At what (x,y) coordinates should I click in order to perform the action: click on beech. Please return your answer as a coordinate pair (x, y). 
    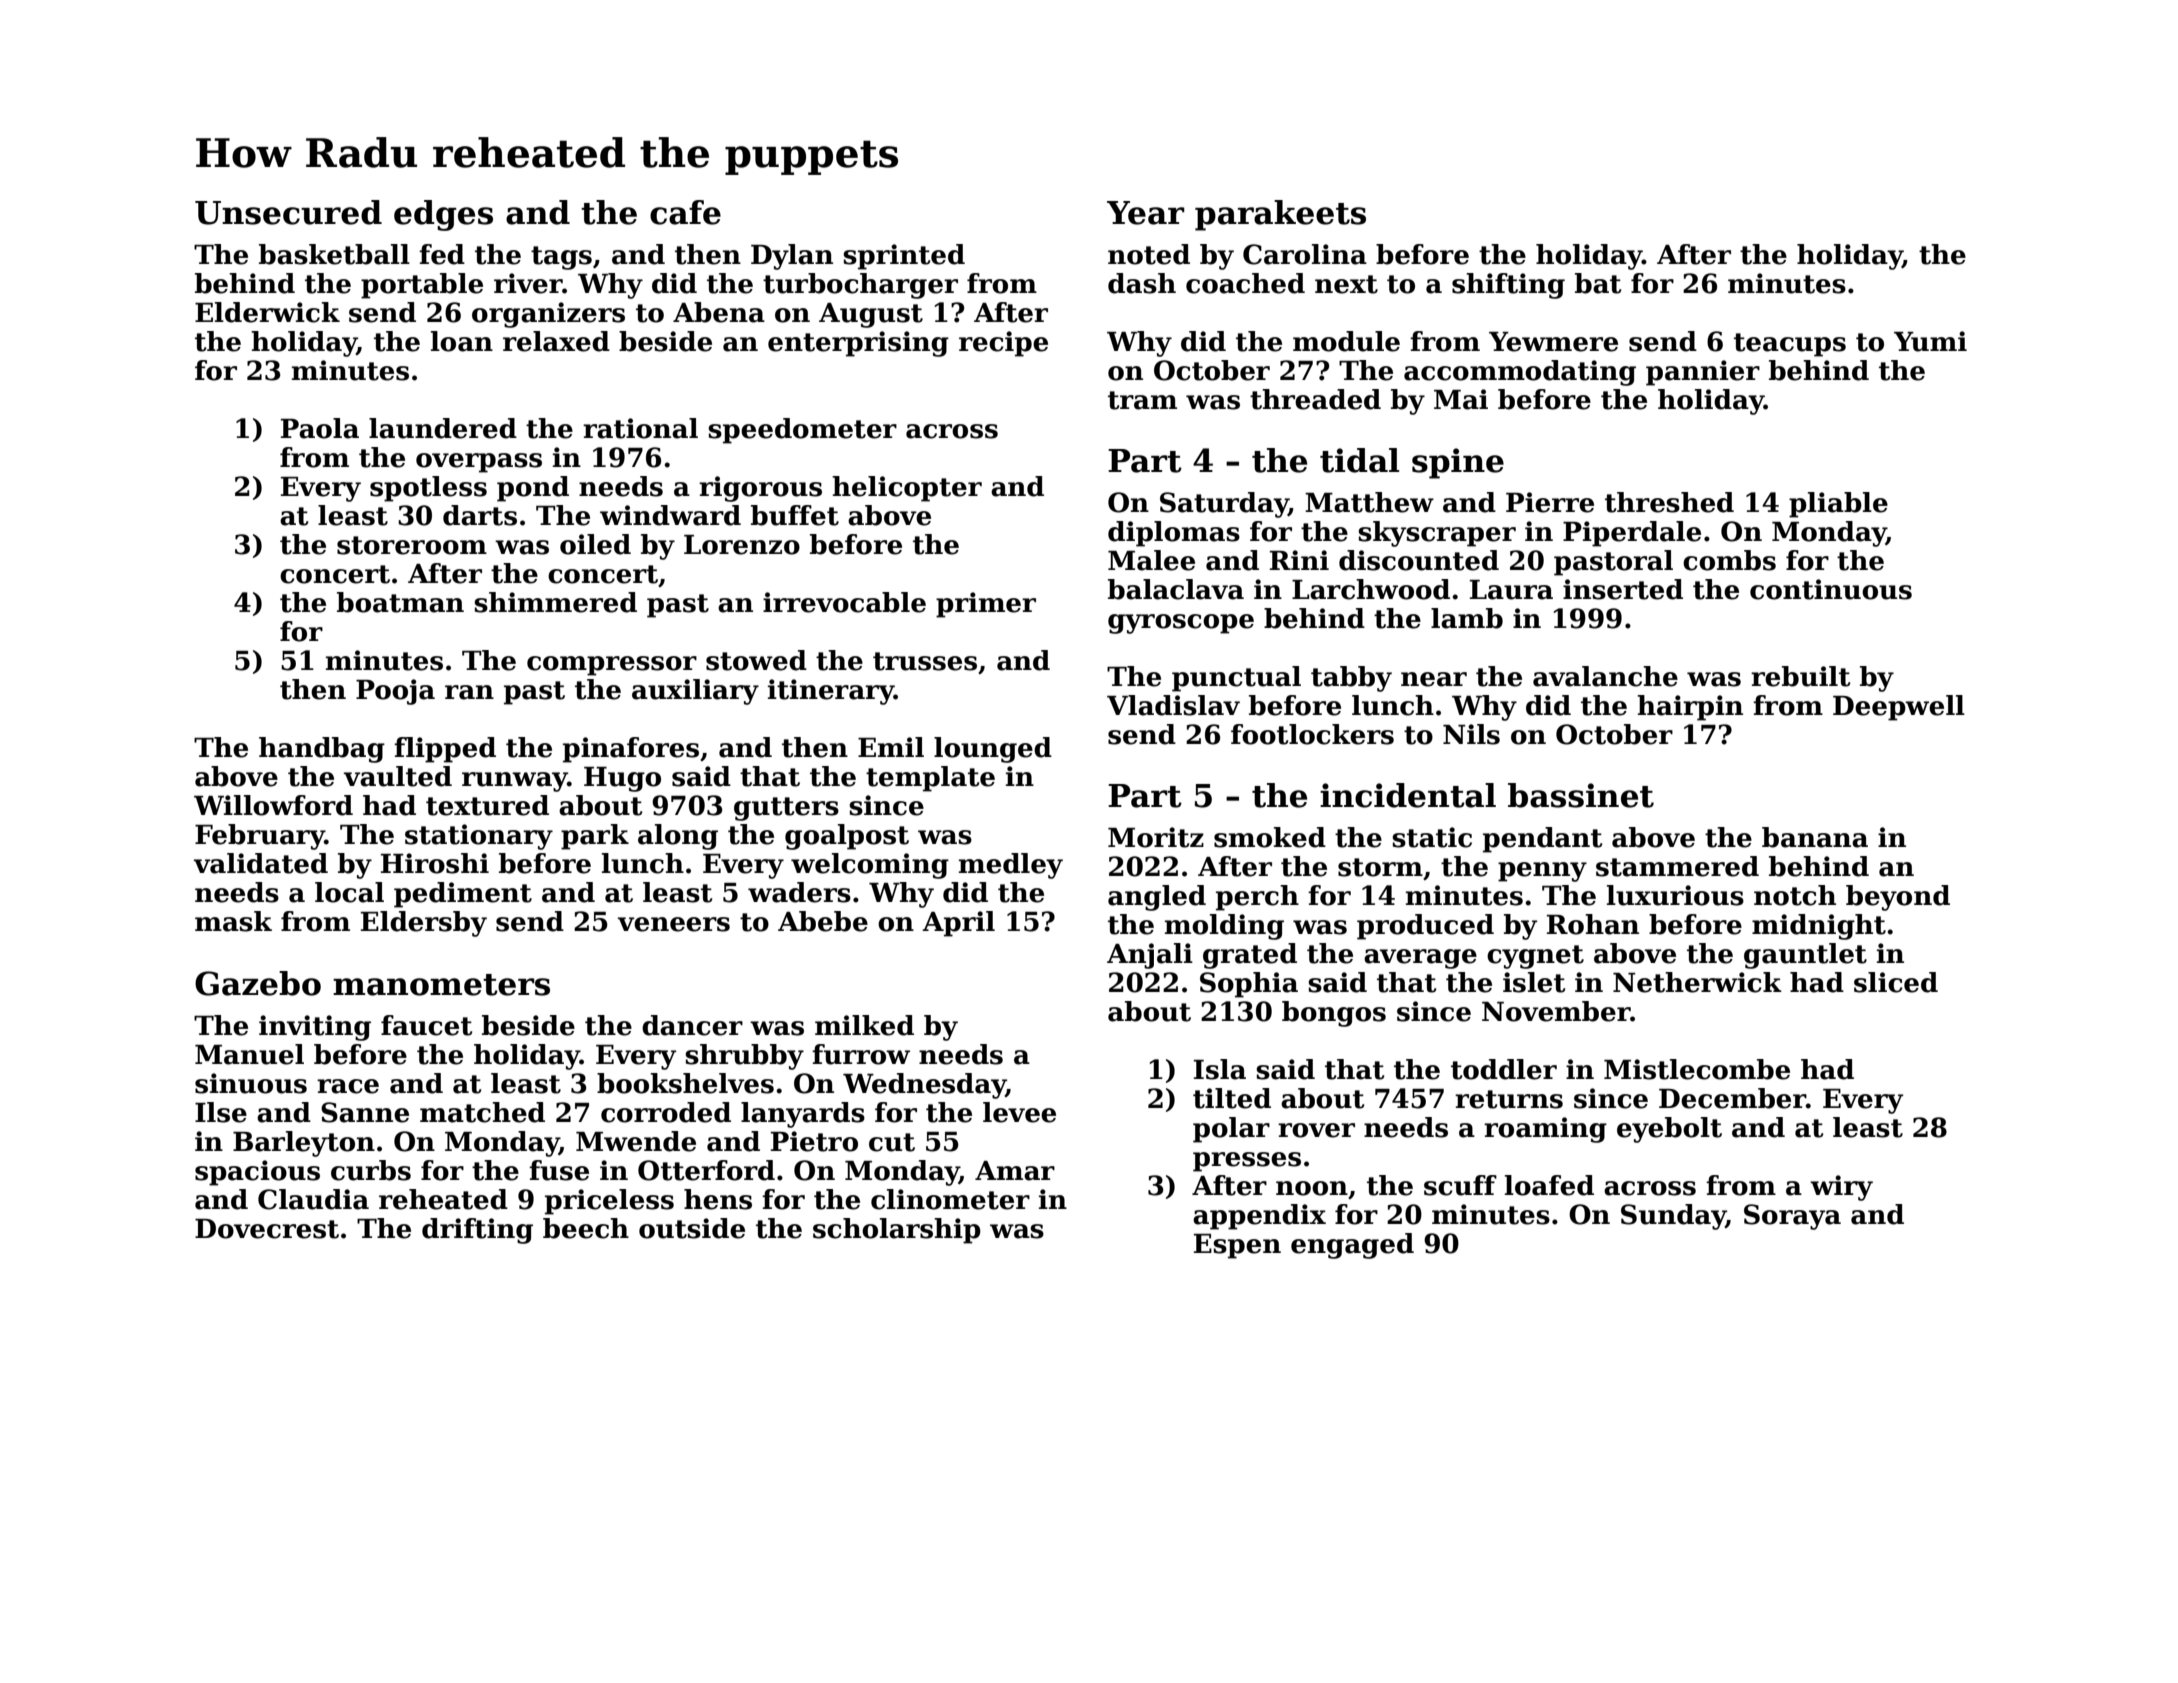
    Looking at the image, I should click on (586, 1228).
